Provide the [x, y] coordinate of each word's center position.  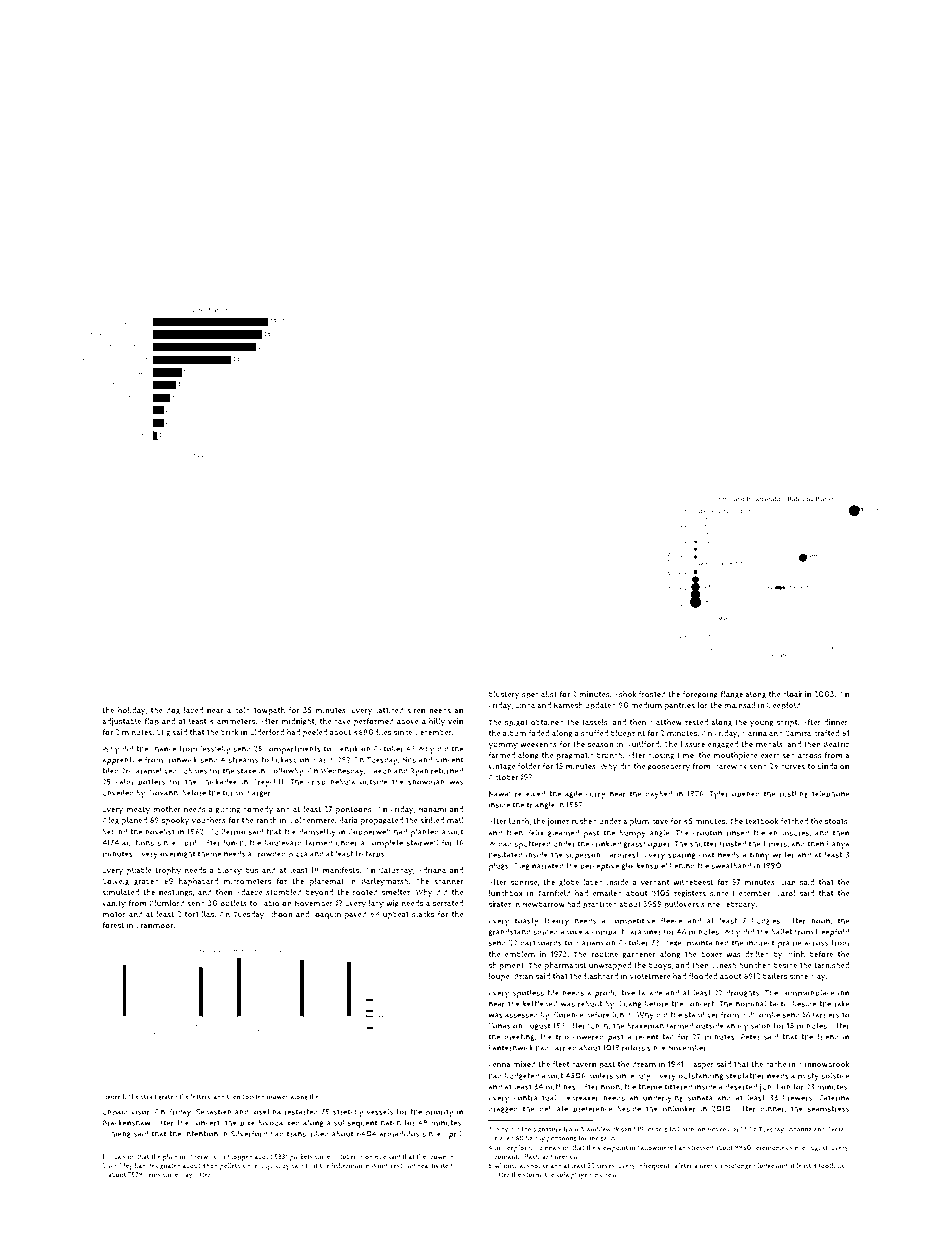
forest [113, 925]
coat [707, 855]
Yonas [499, 1026]
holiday [132, 711]
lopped [242, 1157]
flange [731, 695]
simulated [120, 892]
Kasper [701, 1065]
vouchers [209, 820]
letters [201, 1096]
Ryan [419, 772]
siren [416, 710]
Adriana [432, 870]
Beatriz [836, 744]
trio [562, 1037]
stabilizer [701, 1014]
